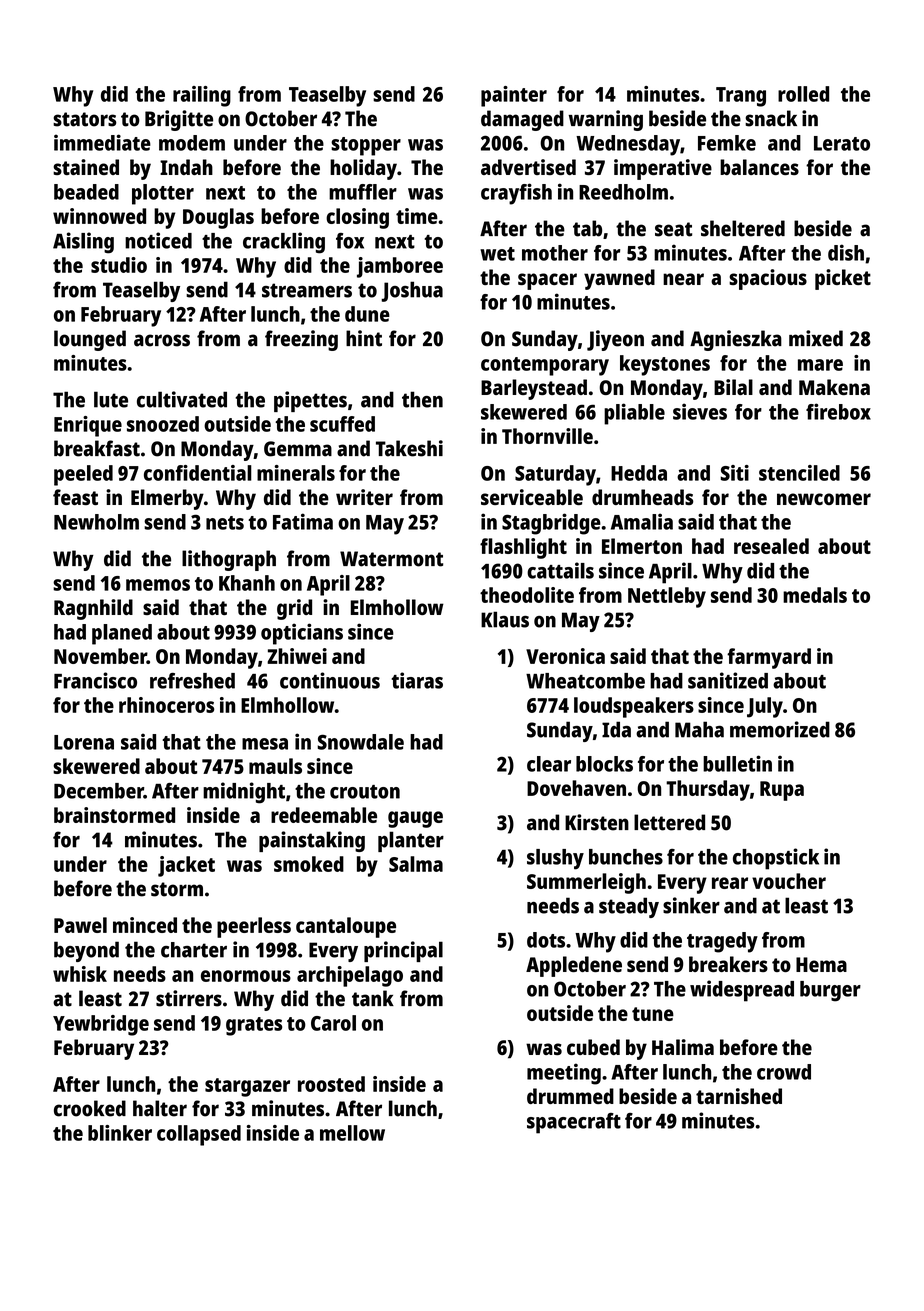 Image resolution: width=924 pixels, height=1311 pixels. Describe the element at coordinates (730, 883) in the page. I see `rear` at that location.
